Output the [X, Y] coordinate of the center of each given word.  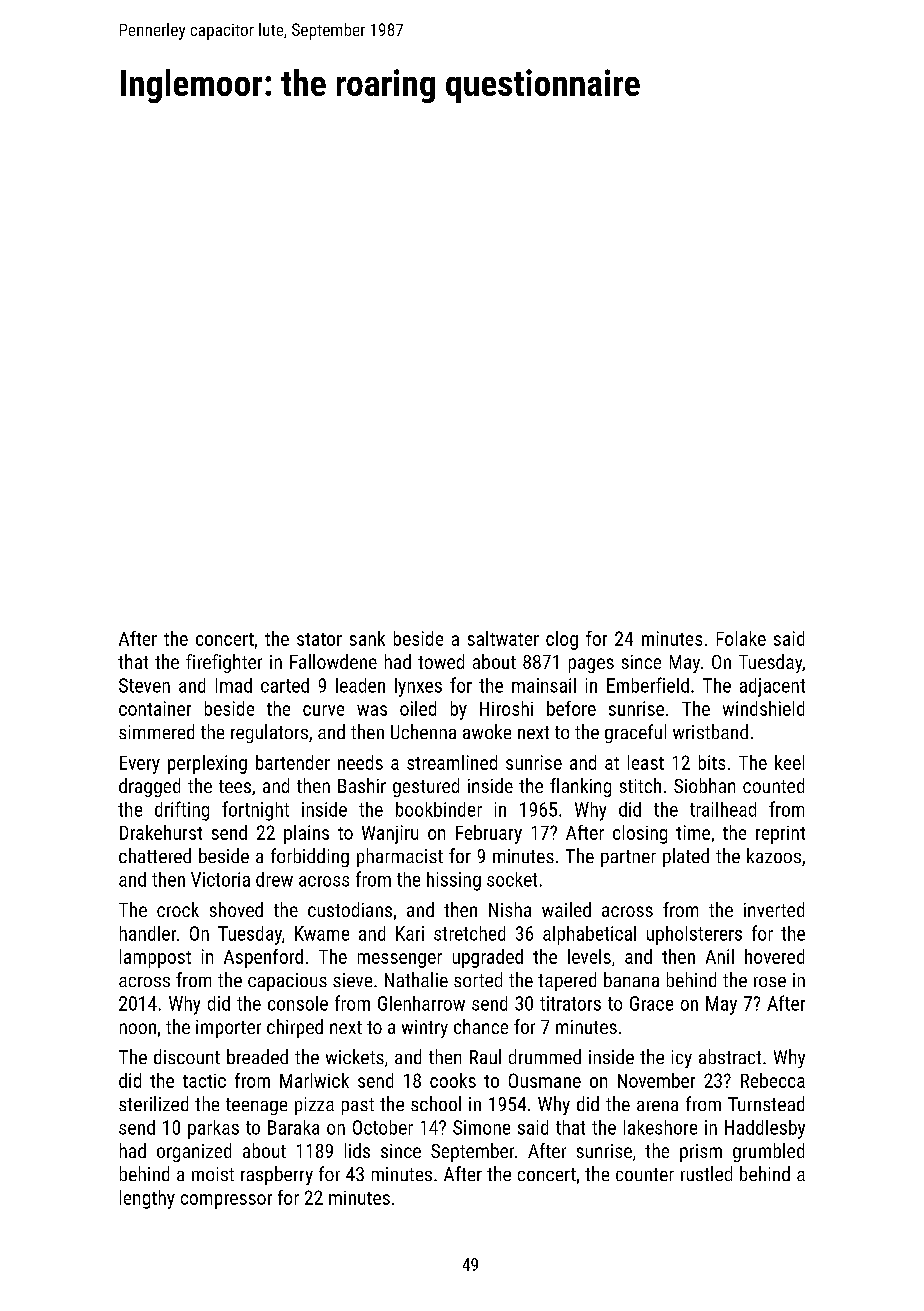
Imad [234, 685]
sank [367, 638]
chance [481, 1026]
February [489, 834]
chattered [155, 855]
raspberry [277, 1175]
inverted [774, 909]
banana [631, 979]
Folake [741, 638]
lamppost [155, 958]
